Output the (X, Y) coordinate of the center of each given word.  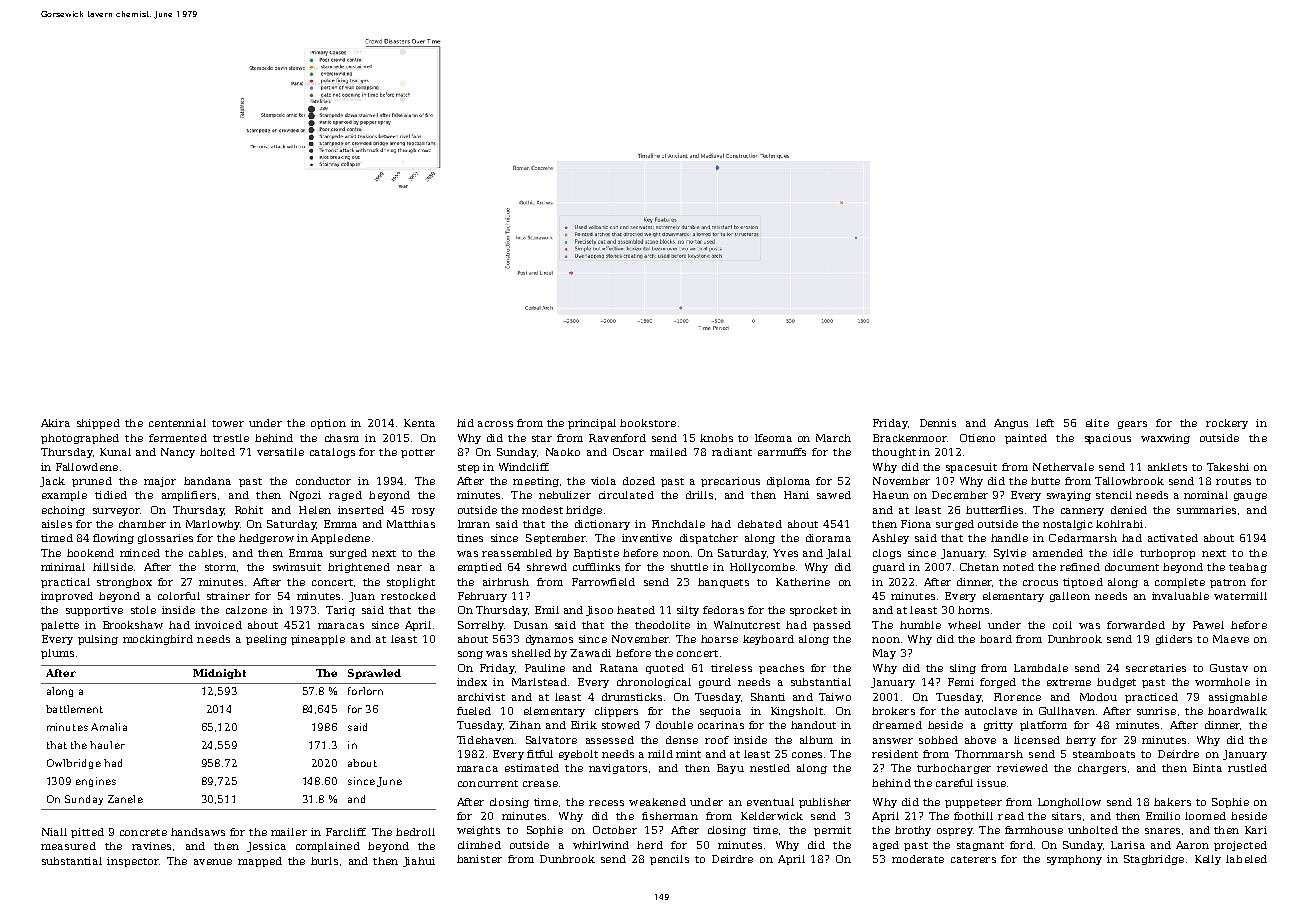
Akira (55, 423)
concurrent (488, 783)
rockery (1227, 424)
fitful (540, 754)
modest (542, 510)
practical (65, 583)
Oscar (628, 452)
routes (1233, 481)
